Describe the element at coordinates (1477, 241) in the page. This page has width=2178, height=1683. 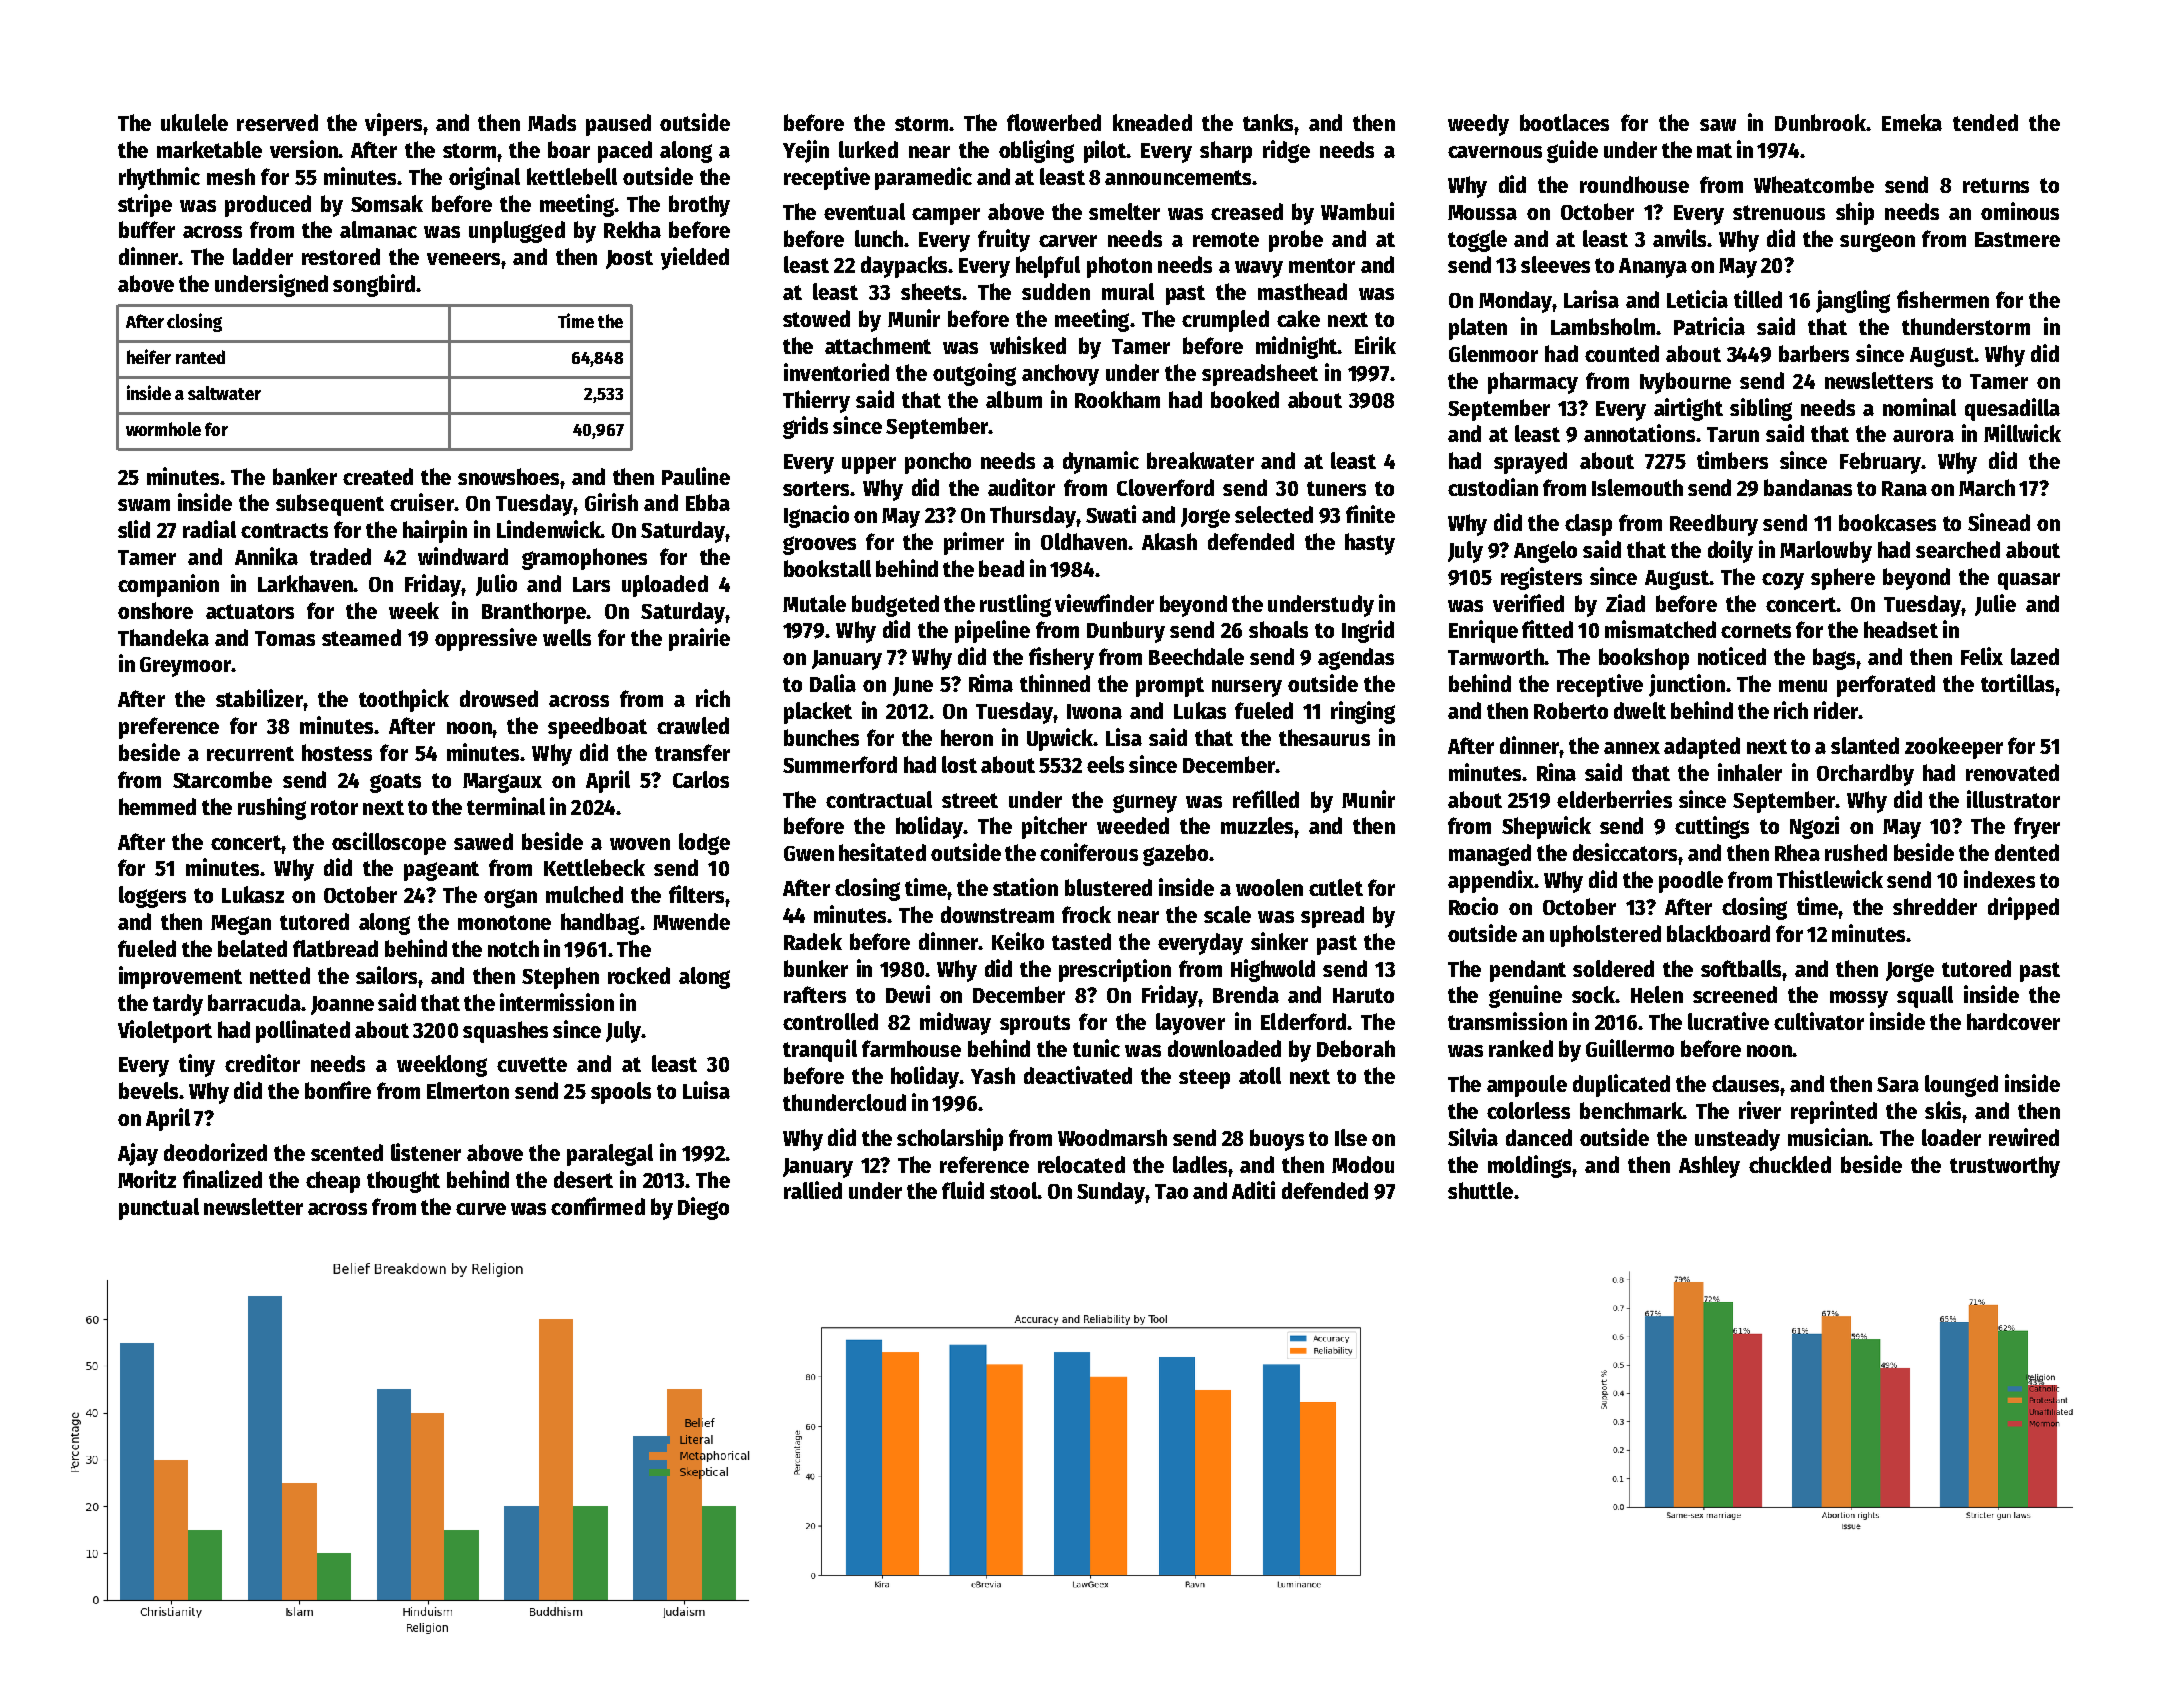
I see `toggle` at that location.
